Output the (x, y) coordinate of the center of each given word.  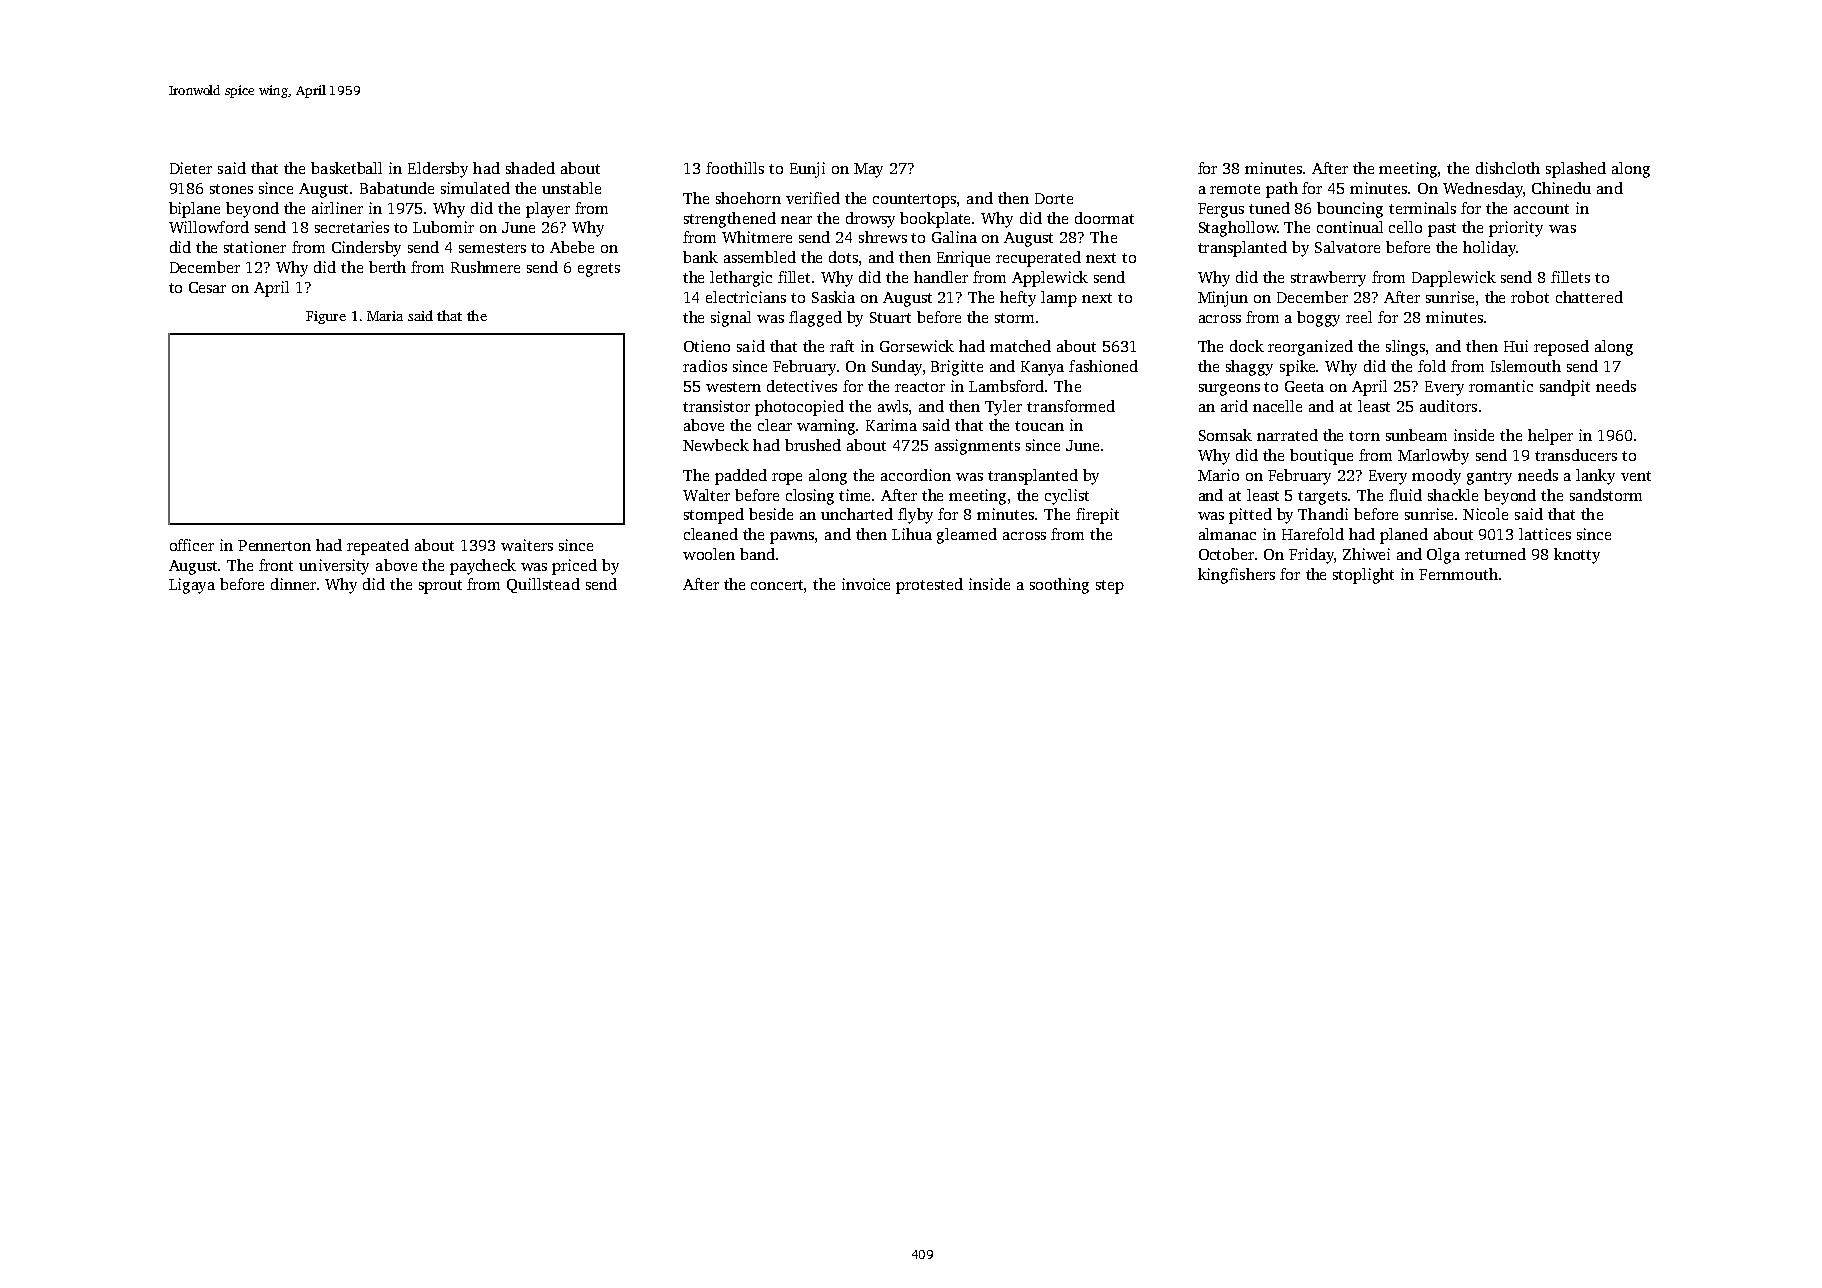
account (1541, 209)
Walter (706, 495)
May (868, 170)
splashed (1576, 170)
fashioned (1103, 366)
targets (1322, 498)
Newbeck (716, 445)
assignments (977, 447)
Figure (326, 317)
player (548, 210)
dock (1247, 346)
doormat (1104, 218)
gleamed (967, 536)
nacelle (1277, 406)
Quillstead (543, 585)
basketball (346, 168)
